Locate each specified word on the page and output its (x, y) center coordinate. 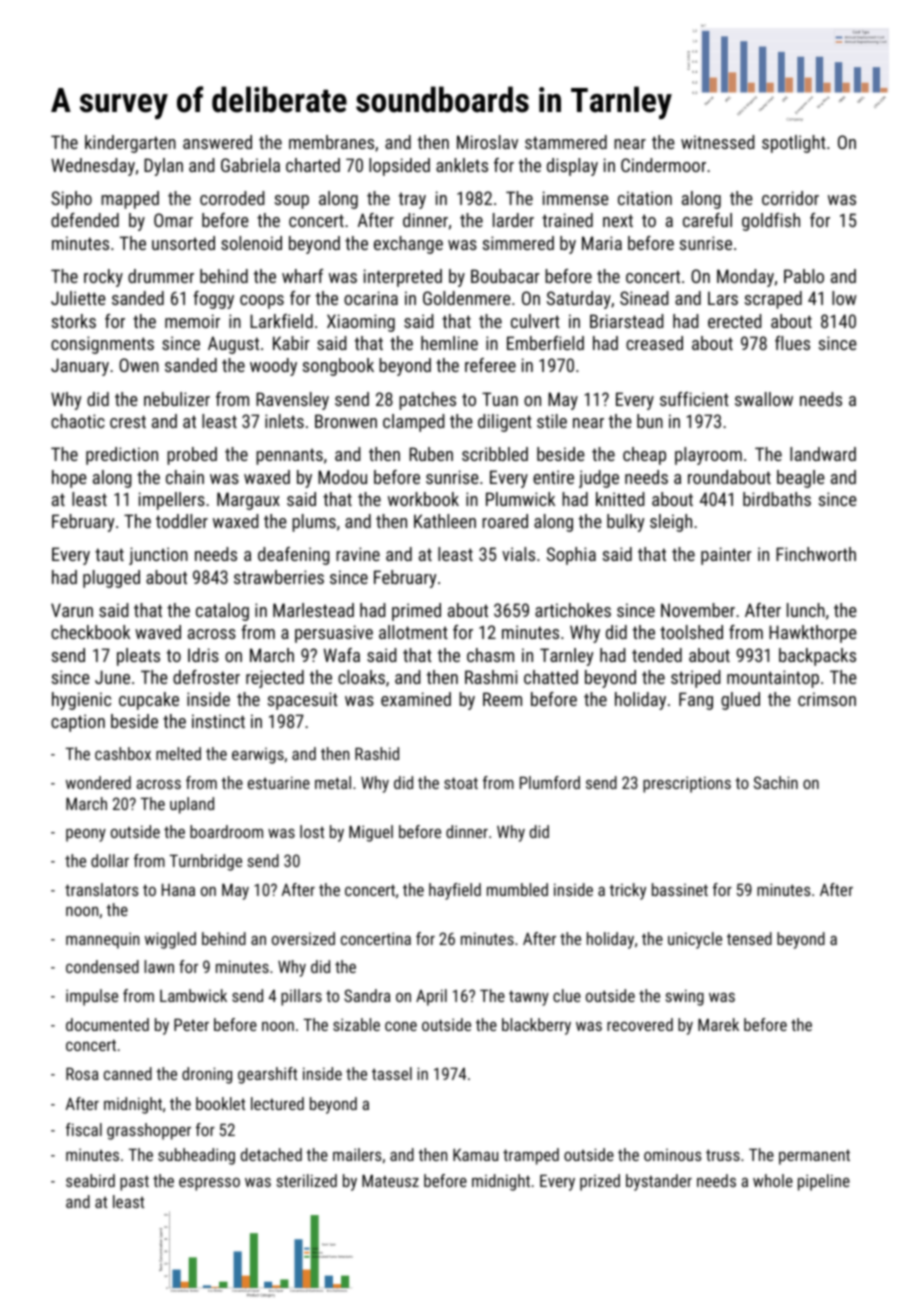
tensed (749, 938)
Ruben (431, 454)
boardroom (226, 831)
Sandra (367, 995)
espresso (209, 1184)
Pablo (804, 276)
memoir (192, 321)
